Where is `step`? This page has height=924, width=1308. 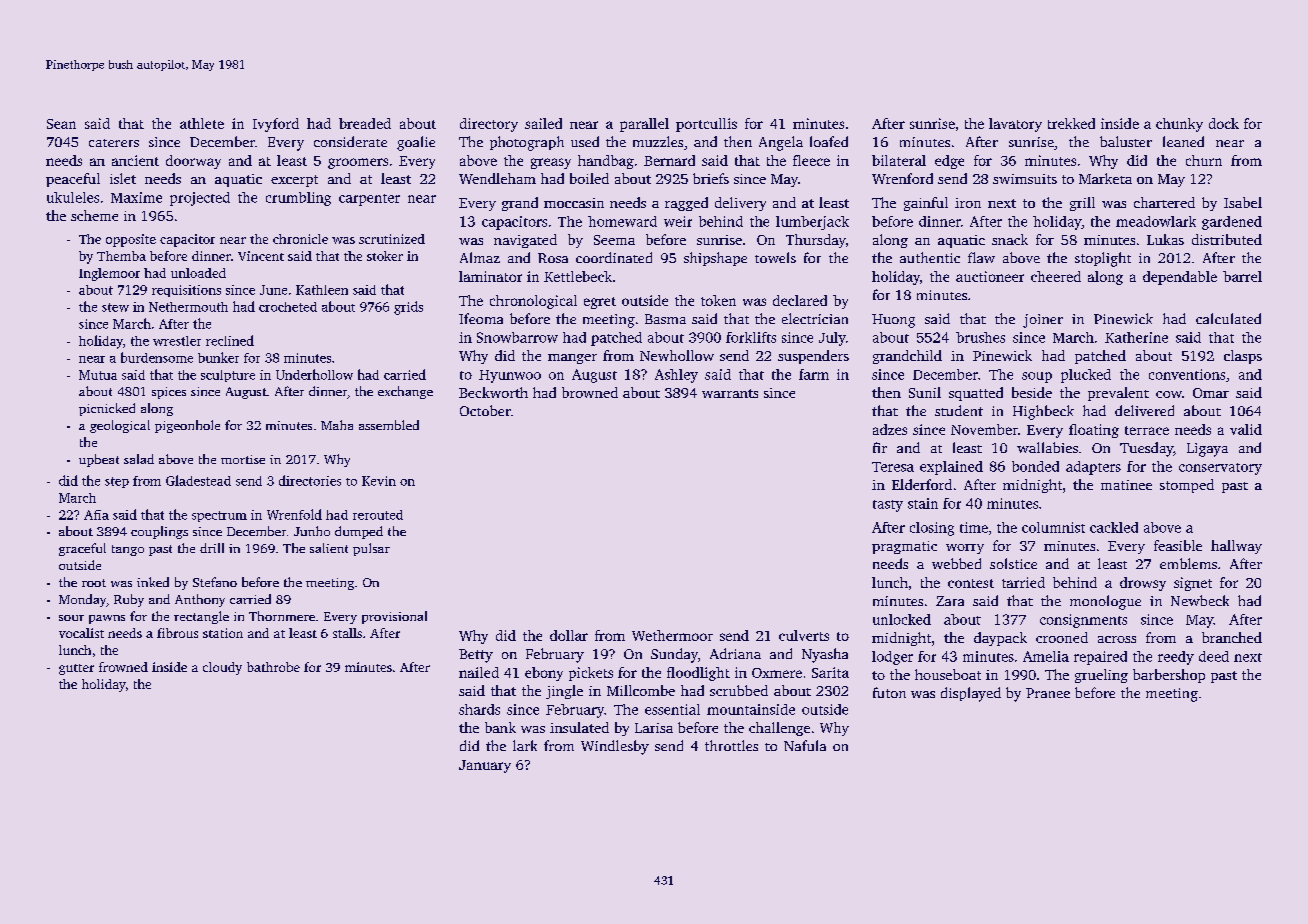
step is located at coordinates (117, 482).
